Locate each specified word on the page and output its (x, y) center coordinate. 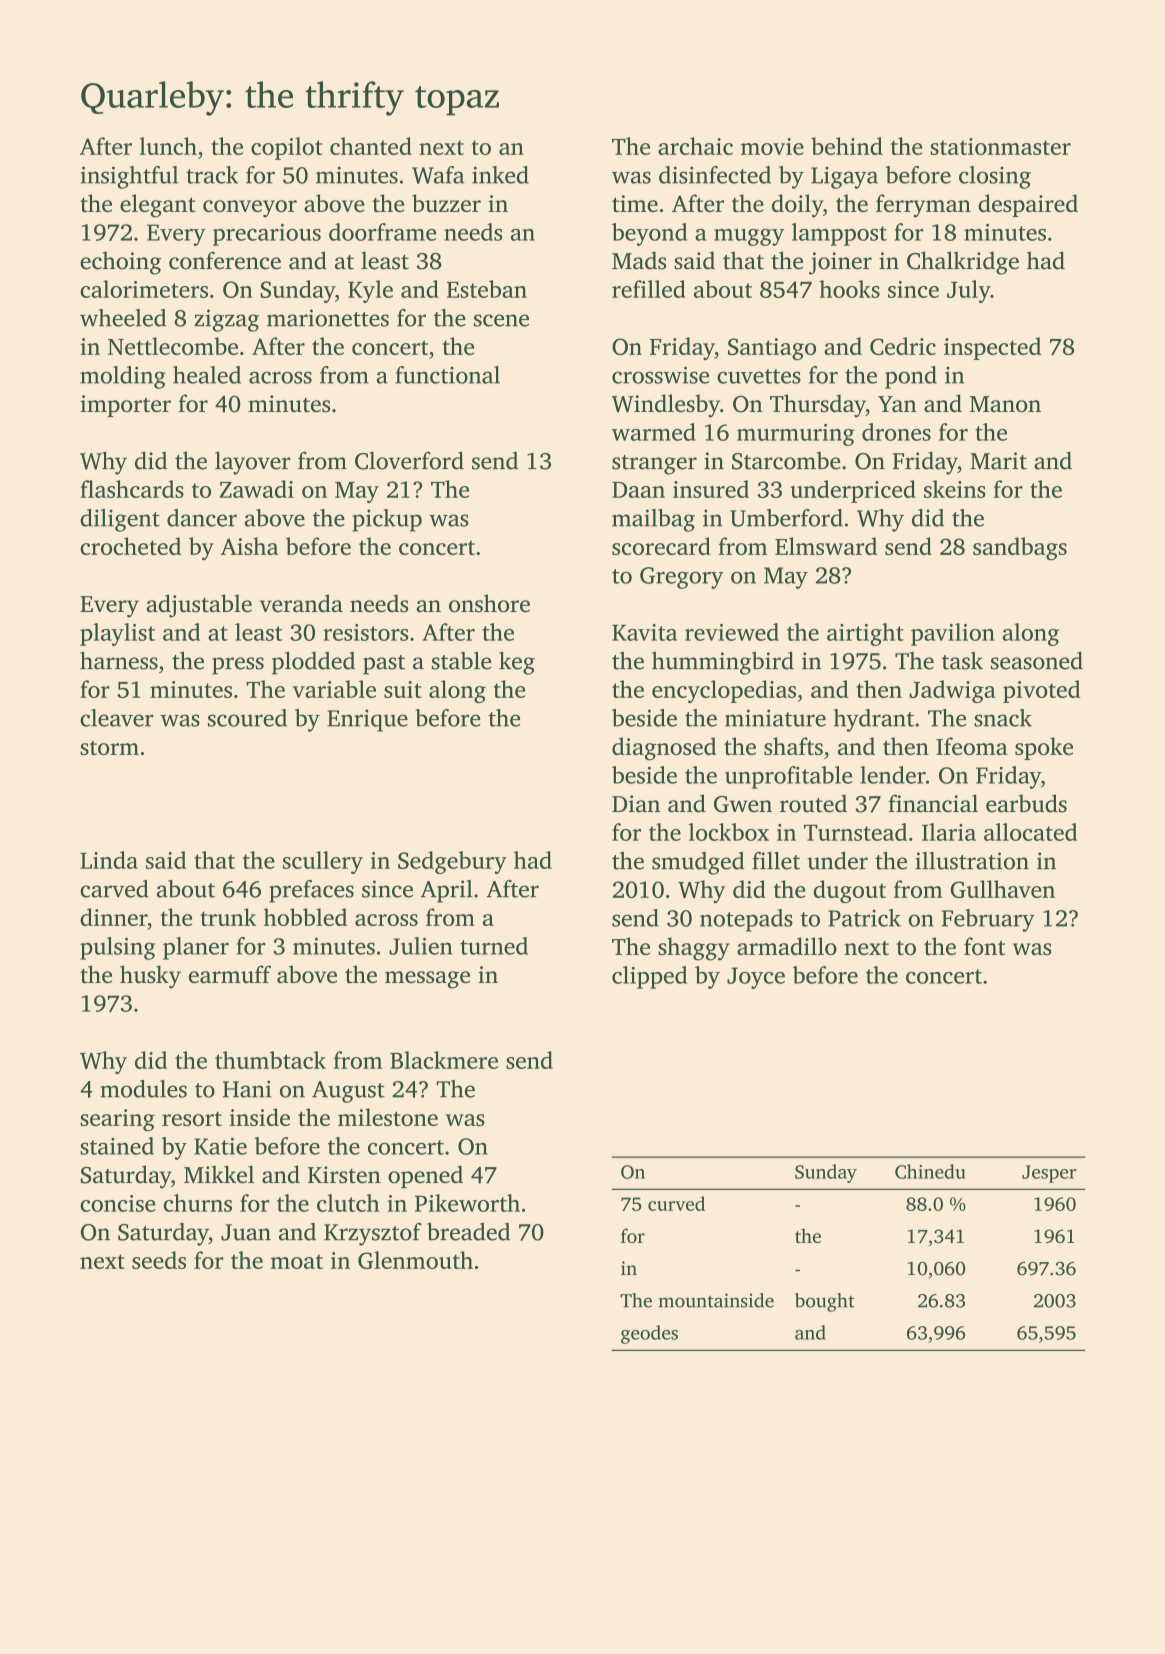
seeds (159, 1260)
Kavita (644, 632)
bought (825, 1302)
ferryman (923, 206)
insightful (129, 177)
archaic (695, 146)
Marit (998, 461)
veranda (301, 603)
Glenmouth (415, 1260)
